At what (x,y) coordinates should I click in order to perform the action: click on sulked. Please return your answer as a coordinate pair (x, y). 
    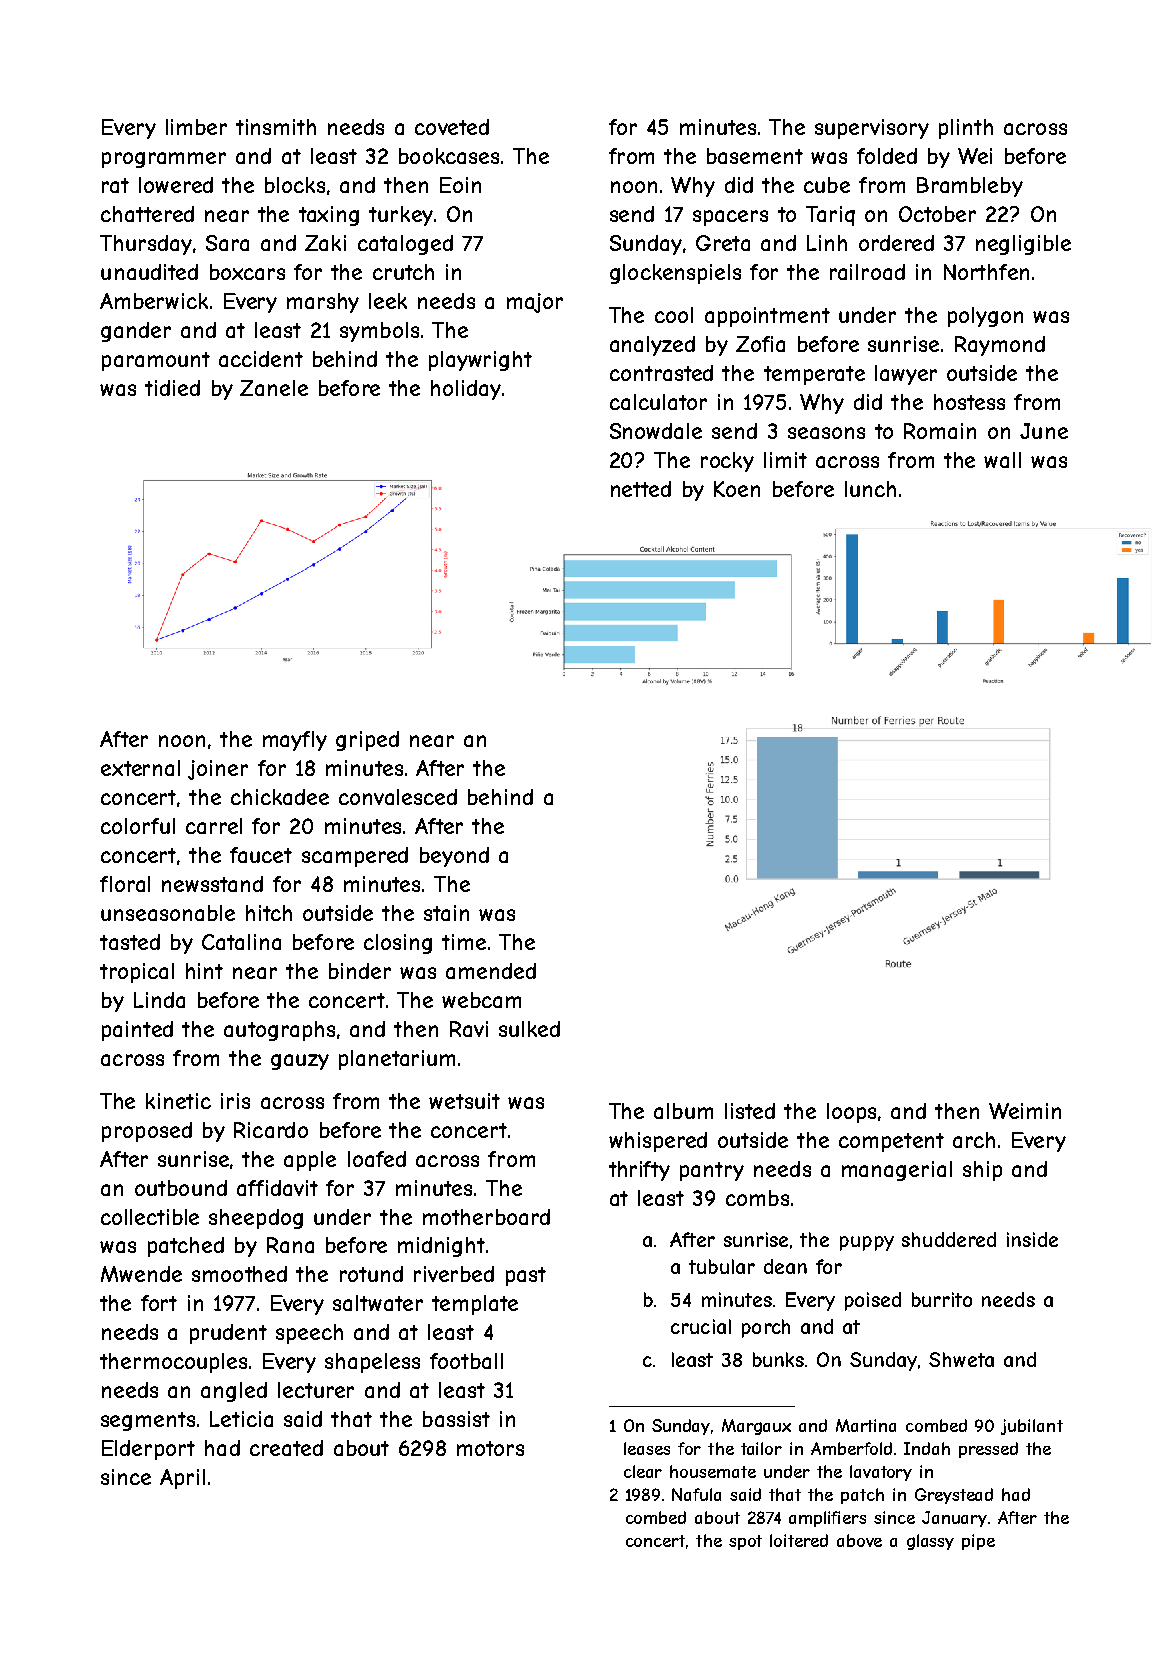
    Looking at the image, I should click on (529, 1029).
